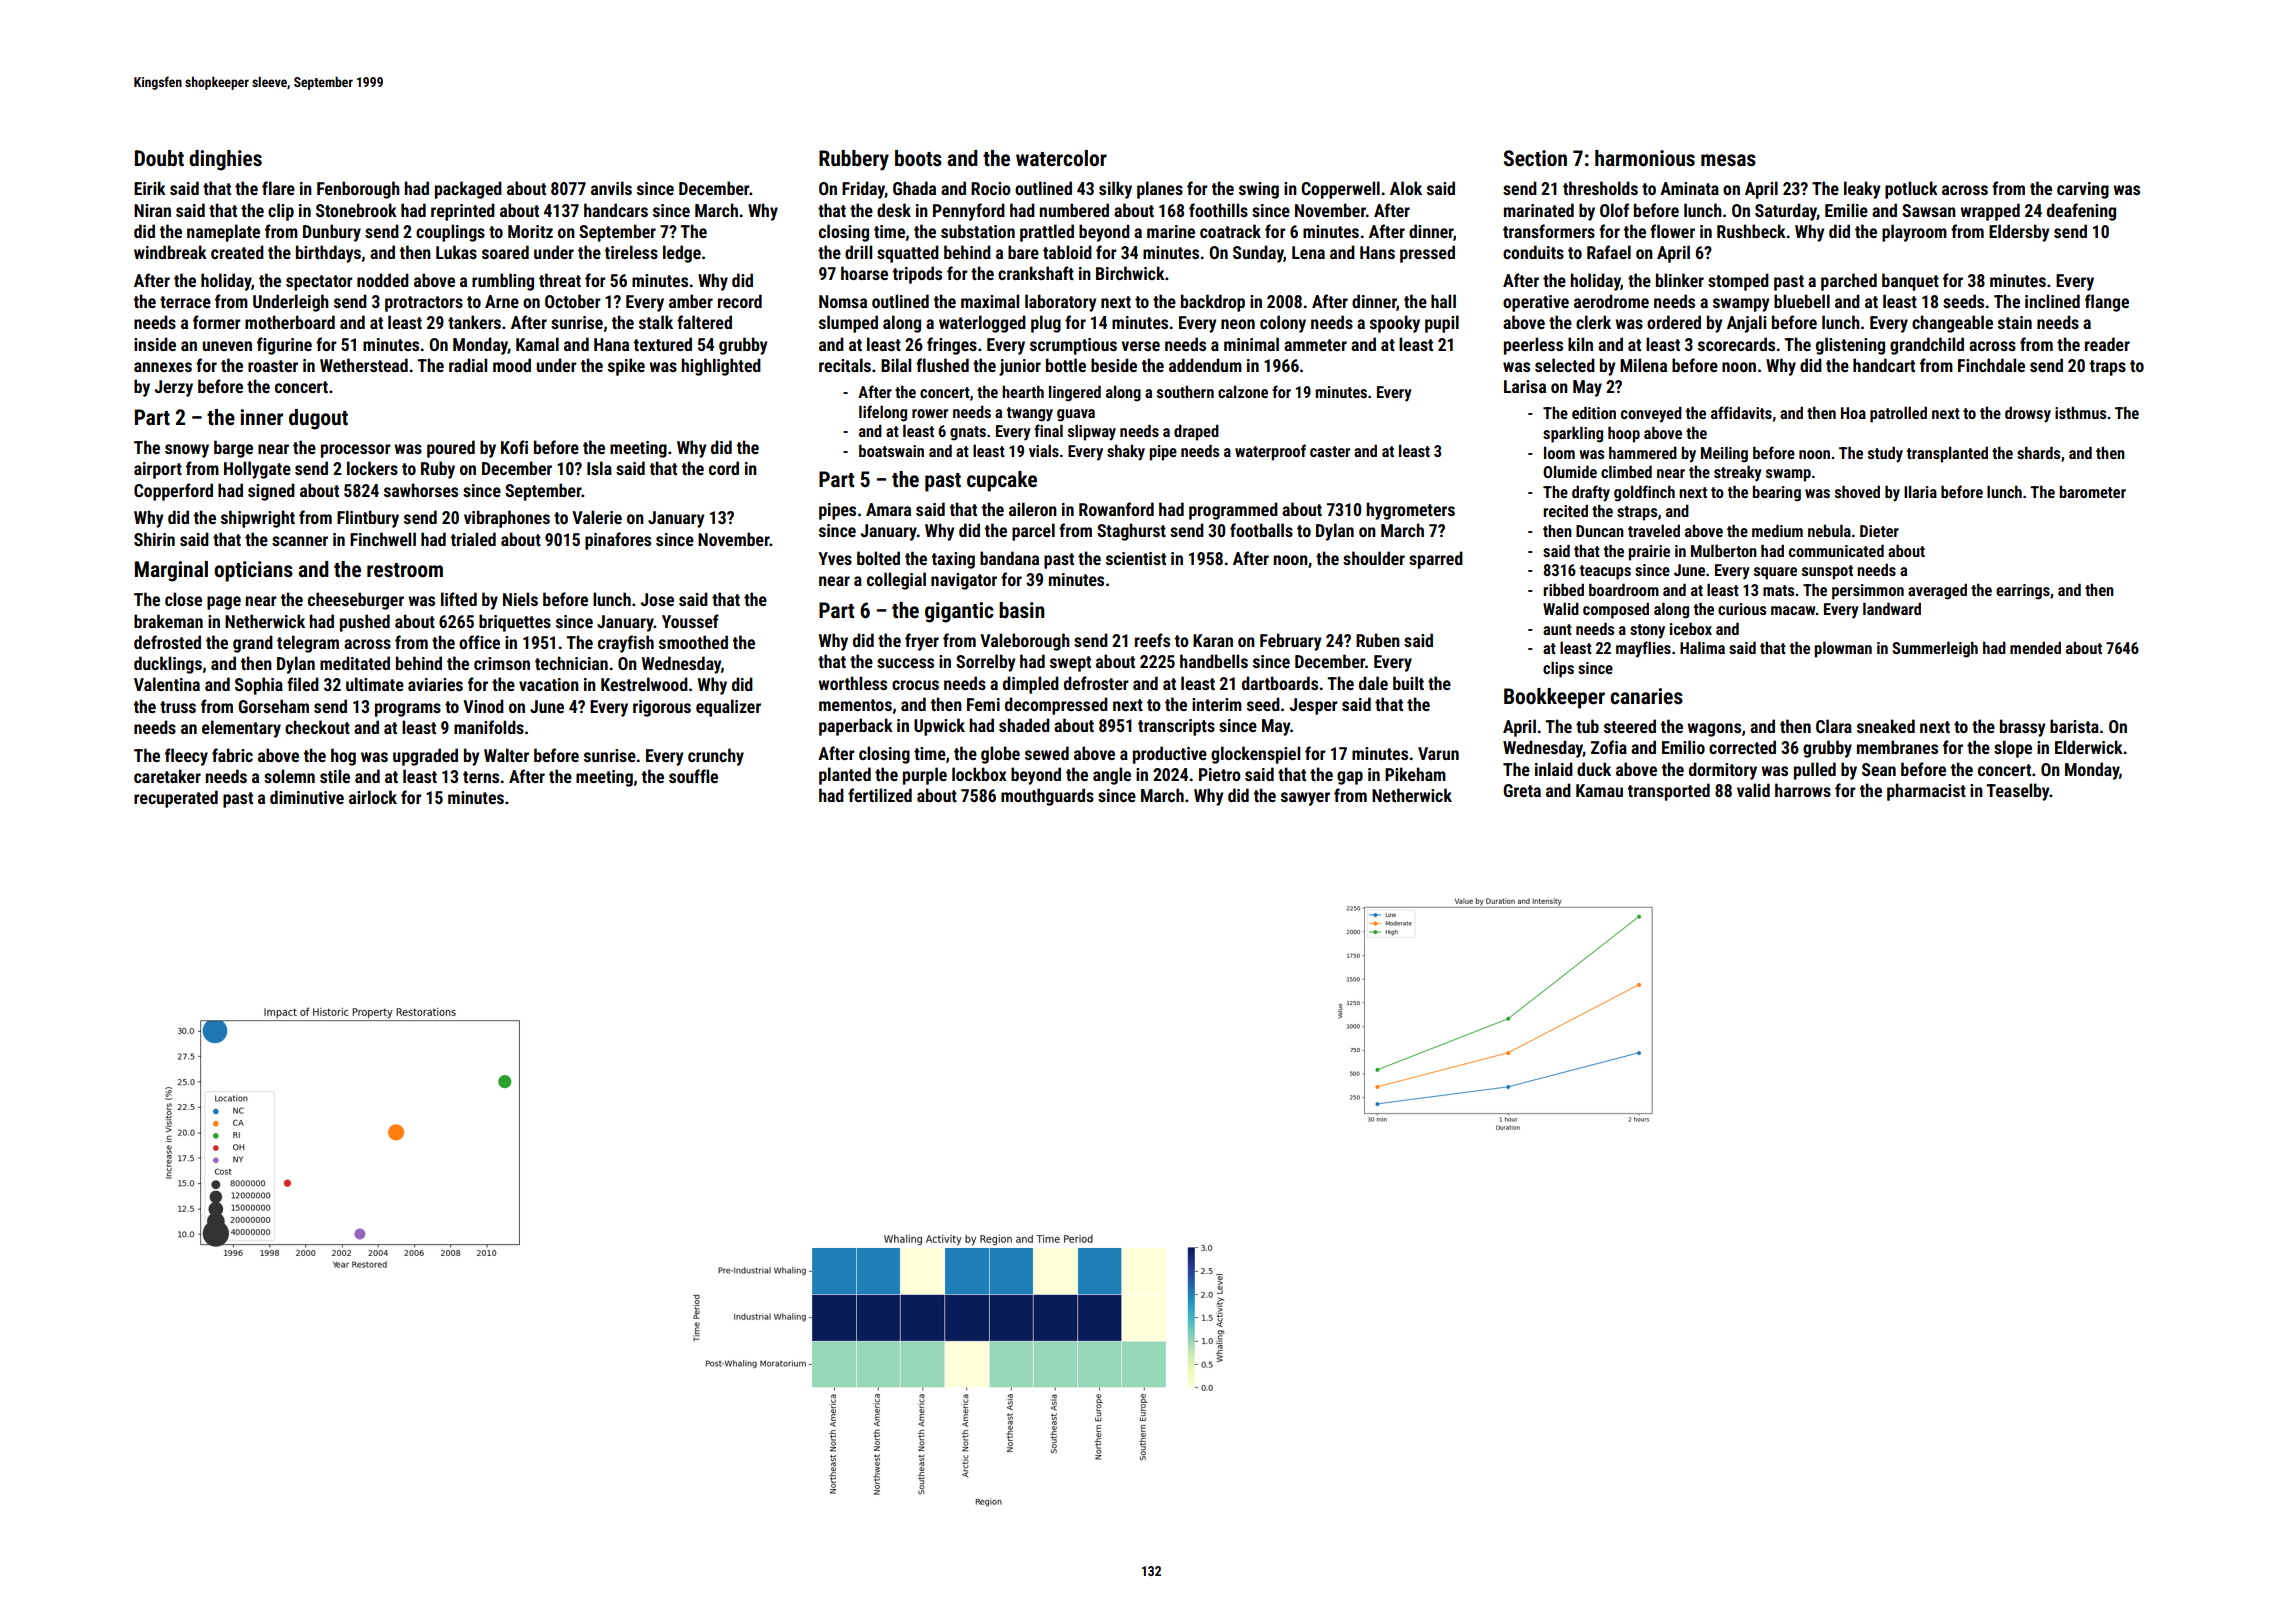  I want to click on programmed, so click(1233, 511).
